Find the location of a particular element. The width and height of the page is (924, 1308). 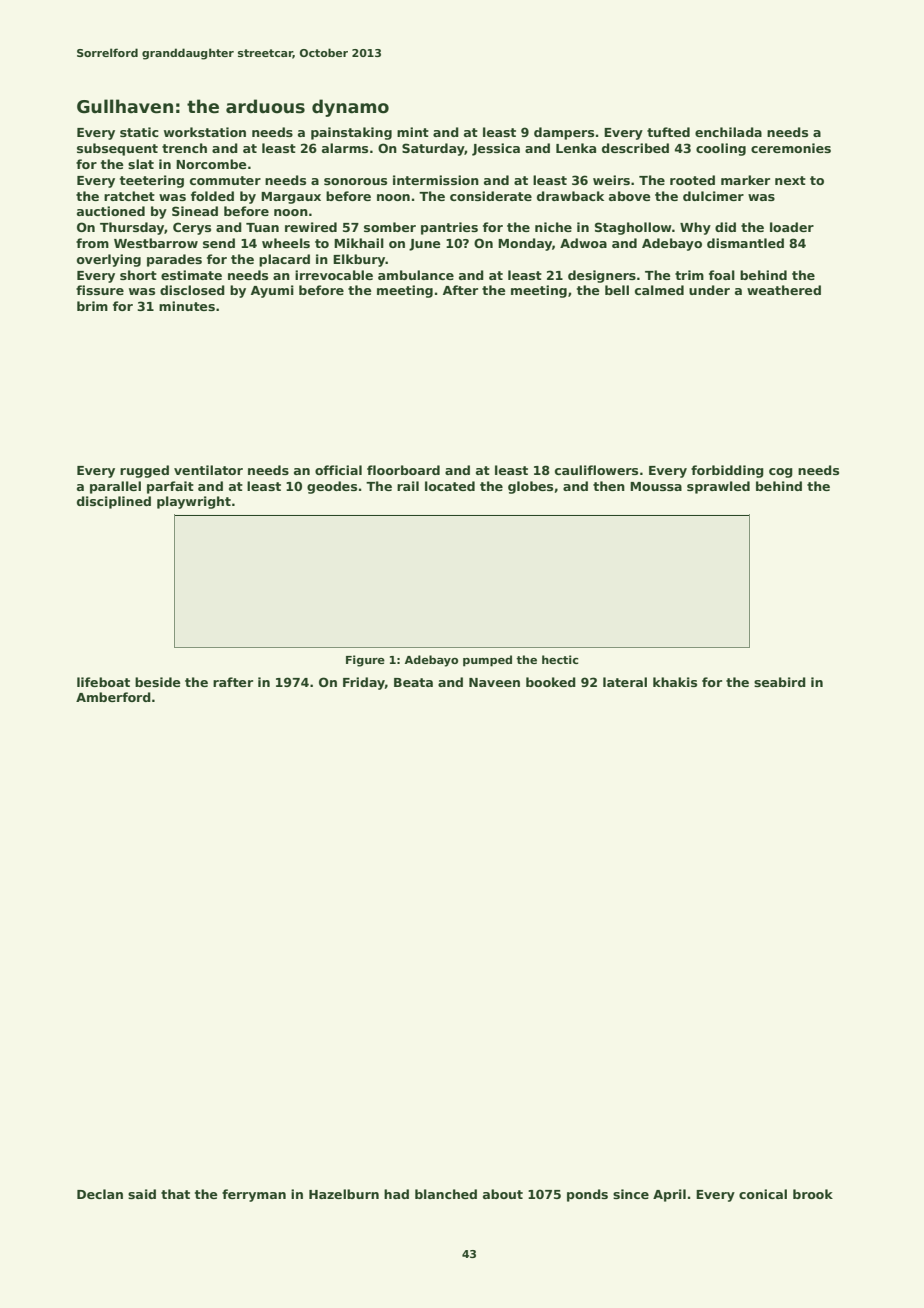

workstation is located at coordinates (205, 132).
